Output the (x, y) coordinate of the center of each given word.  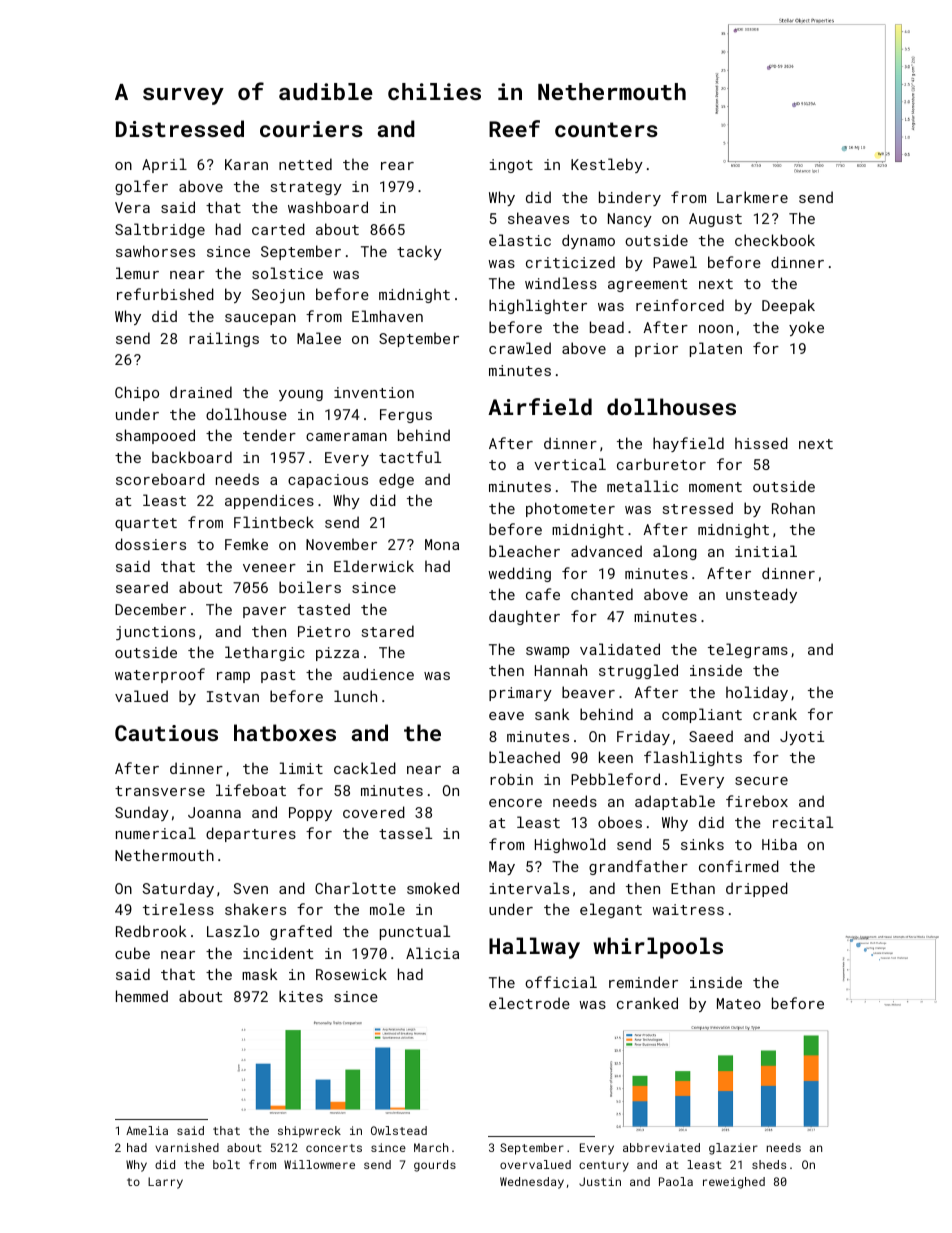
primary (520, 694)
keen (616, 757)
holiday (757, 693)
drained (201, 392)
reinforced (680, 305)
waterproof (160, 675)
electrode (529, 1003)
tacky (419, 252)
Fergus (406, 416)
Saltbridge (160, 230)
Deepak (788, 306)
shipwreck (309, 1132)
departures (251, 834)
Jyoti (802, 738)
